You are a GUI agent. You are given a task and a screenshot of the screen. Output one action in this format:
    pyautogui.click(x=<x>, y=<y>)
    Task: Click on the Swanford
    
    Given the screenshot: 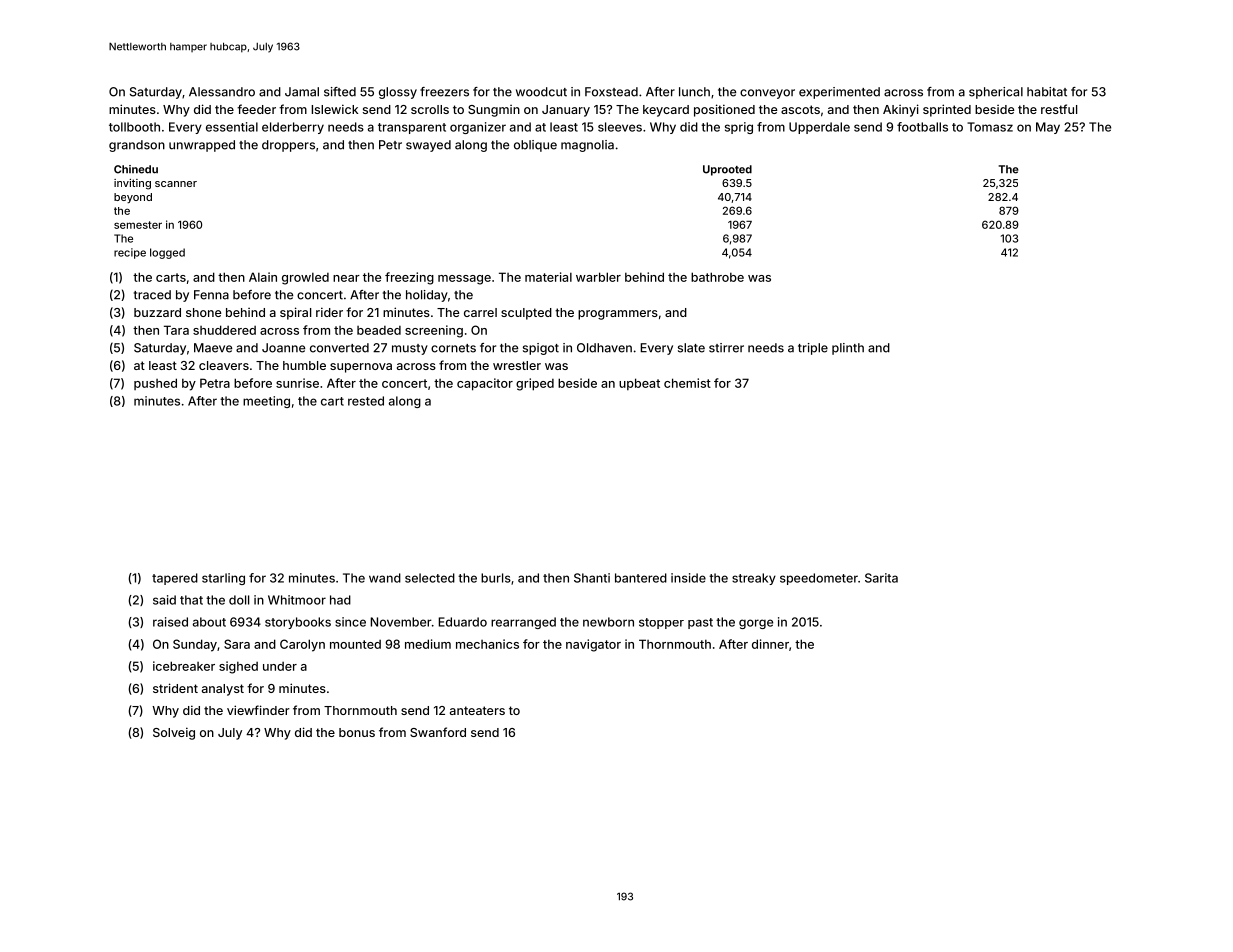 What is the action you would take?
    pyautogui.click(x=438, y=732)
